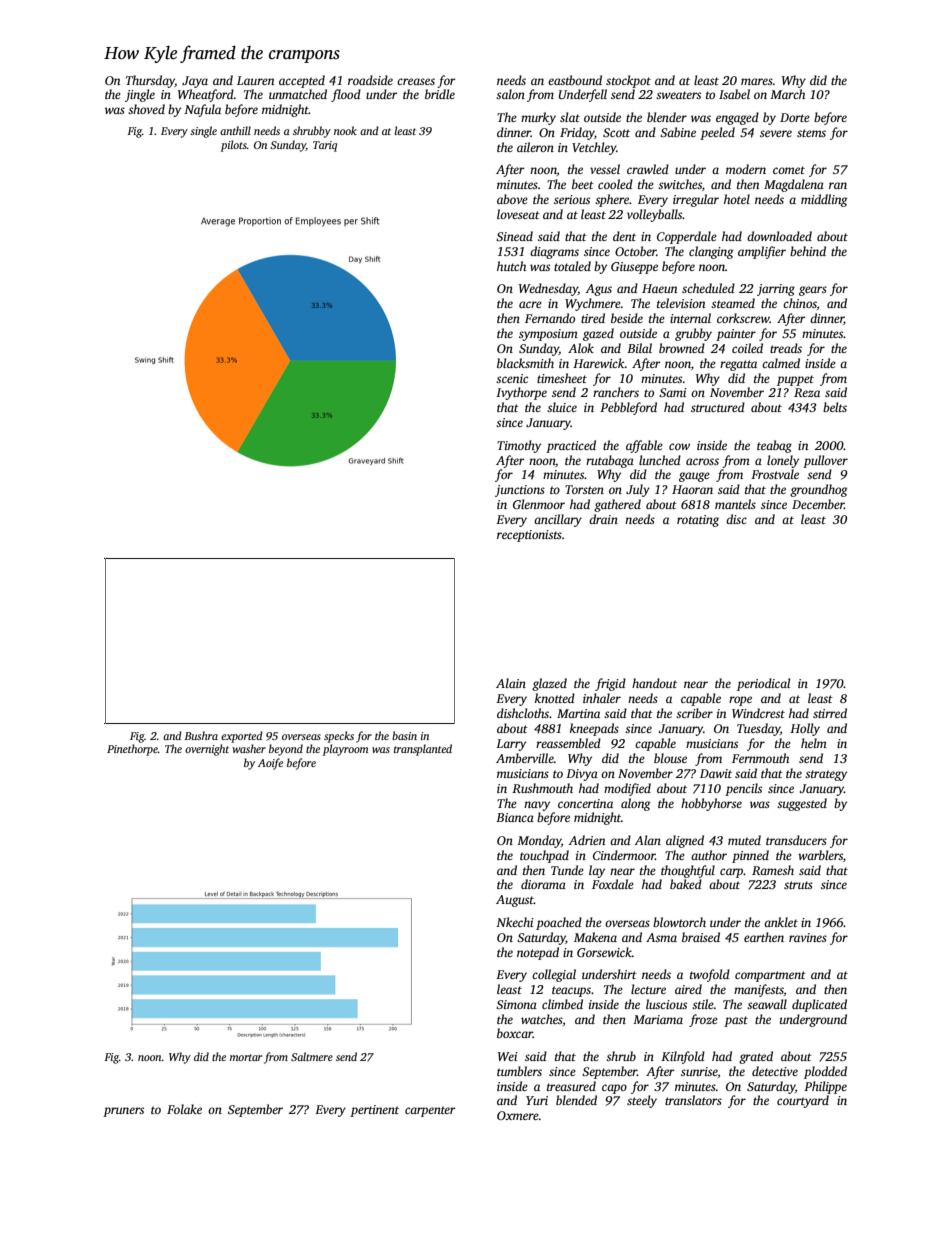 The image size is (952, 1233). Describe the element at coordinates (529, 536) in the screenshot. I see `receptionists` at that location.
